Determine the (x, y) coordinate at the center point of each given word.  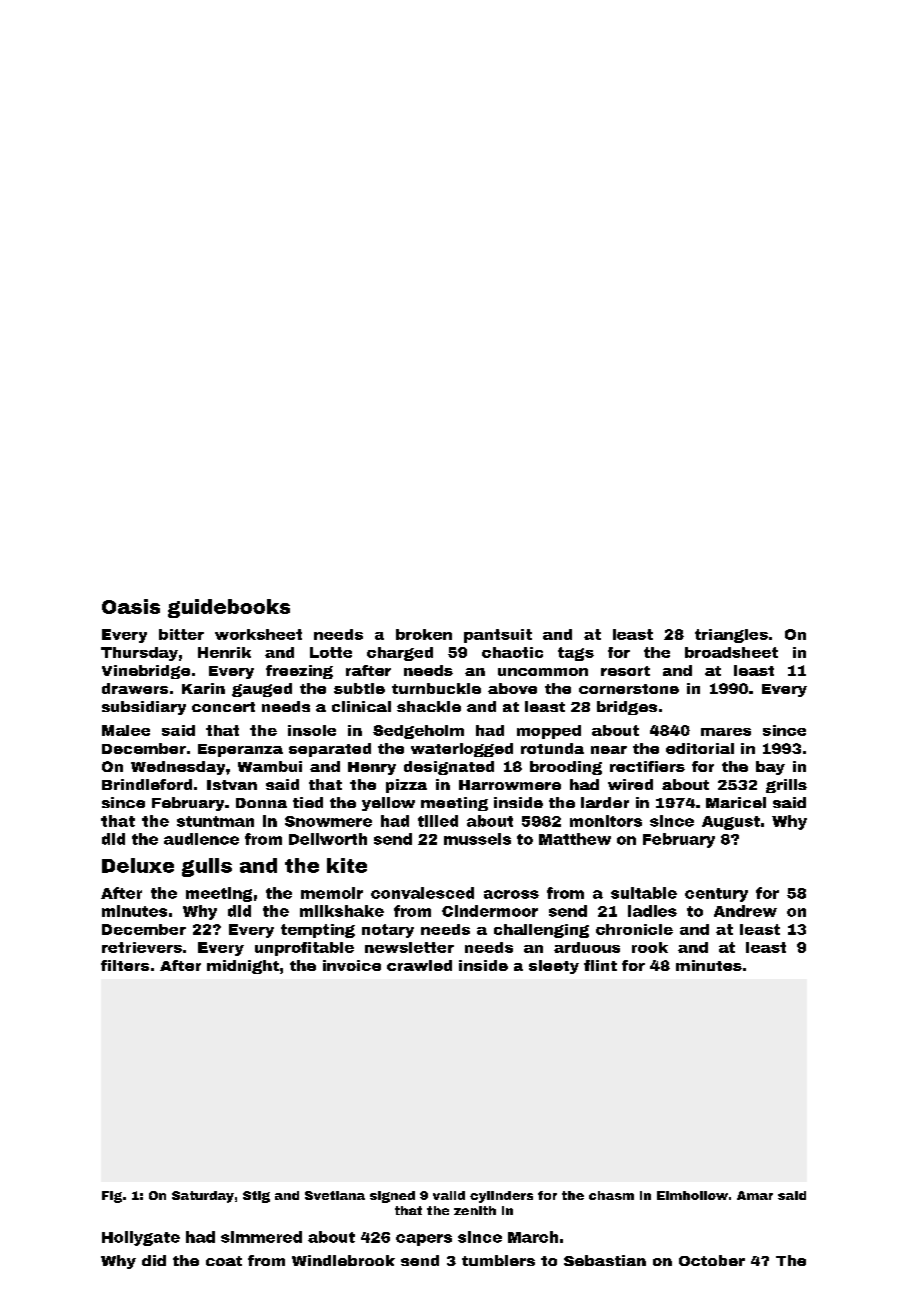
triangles (731, 636)
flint (600, 965)
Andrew (745, 911)
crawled (419, 965)
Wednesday (178, 768)
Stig (256, 1197)
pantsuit (498, 636)
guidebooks (229, 608)
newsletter (409, 947)
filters (125, 965)
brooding (566, 768)
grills (786, 786)
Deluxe (138, 865)
